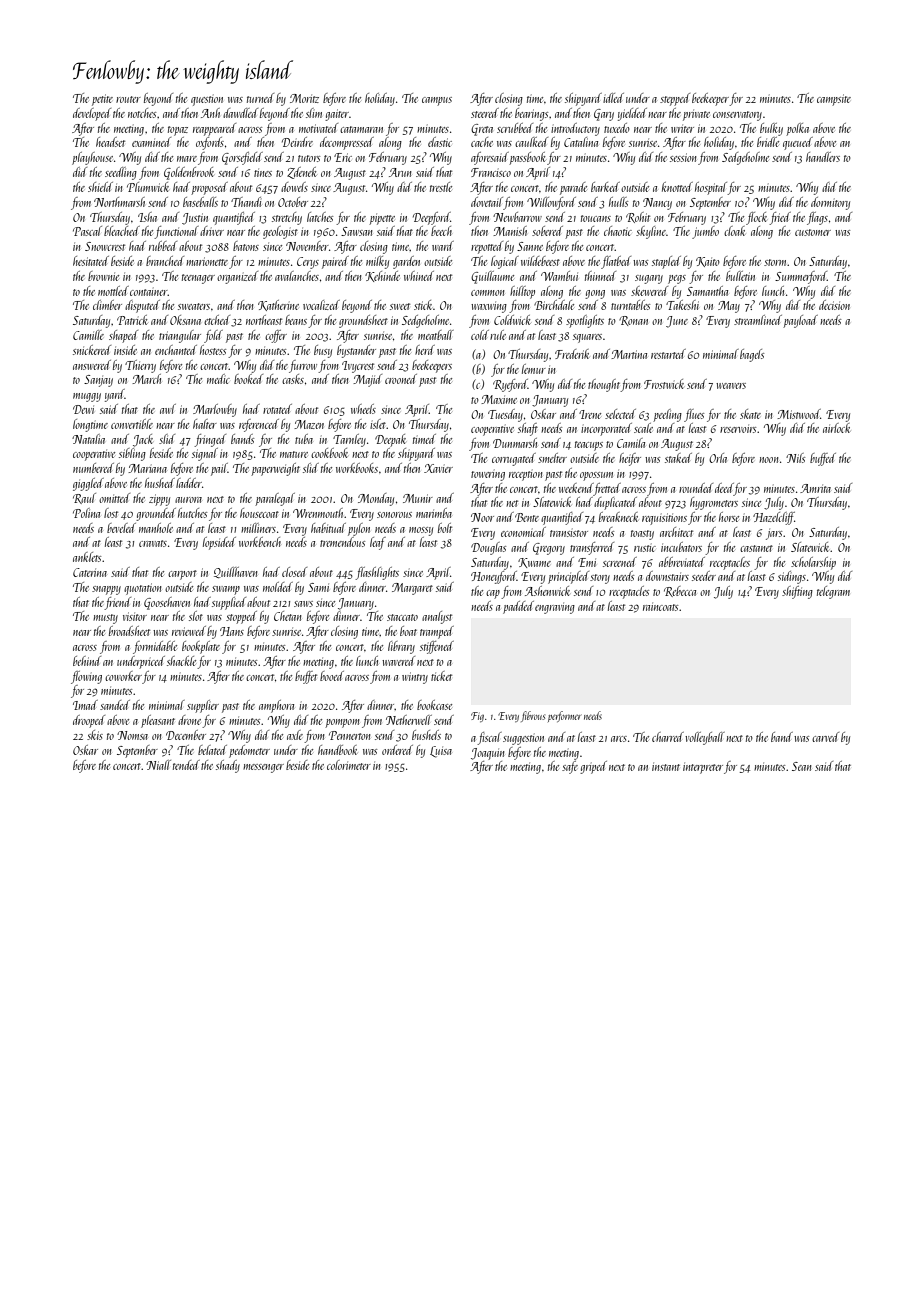 The height and width of the page is (1308, 924). I want to click on campus, so click(437, 101).
